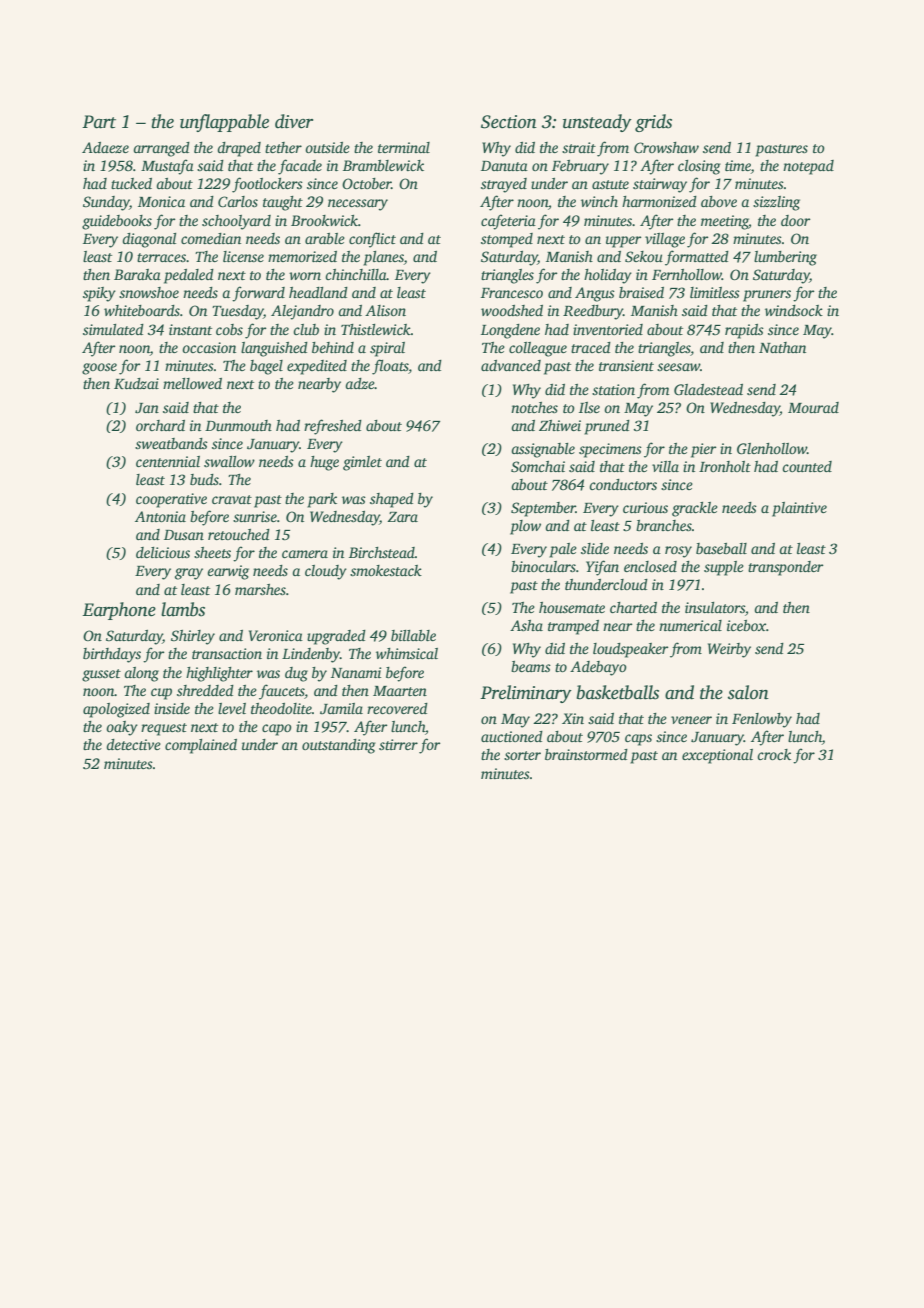 The height and width of the document is (1308, 924). What do you see at coordinates (133, 744) in the document?
I see `detective` at bounding box center [133, 744].
